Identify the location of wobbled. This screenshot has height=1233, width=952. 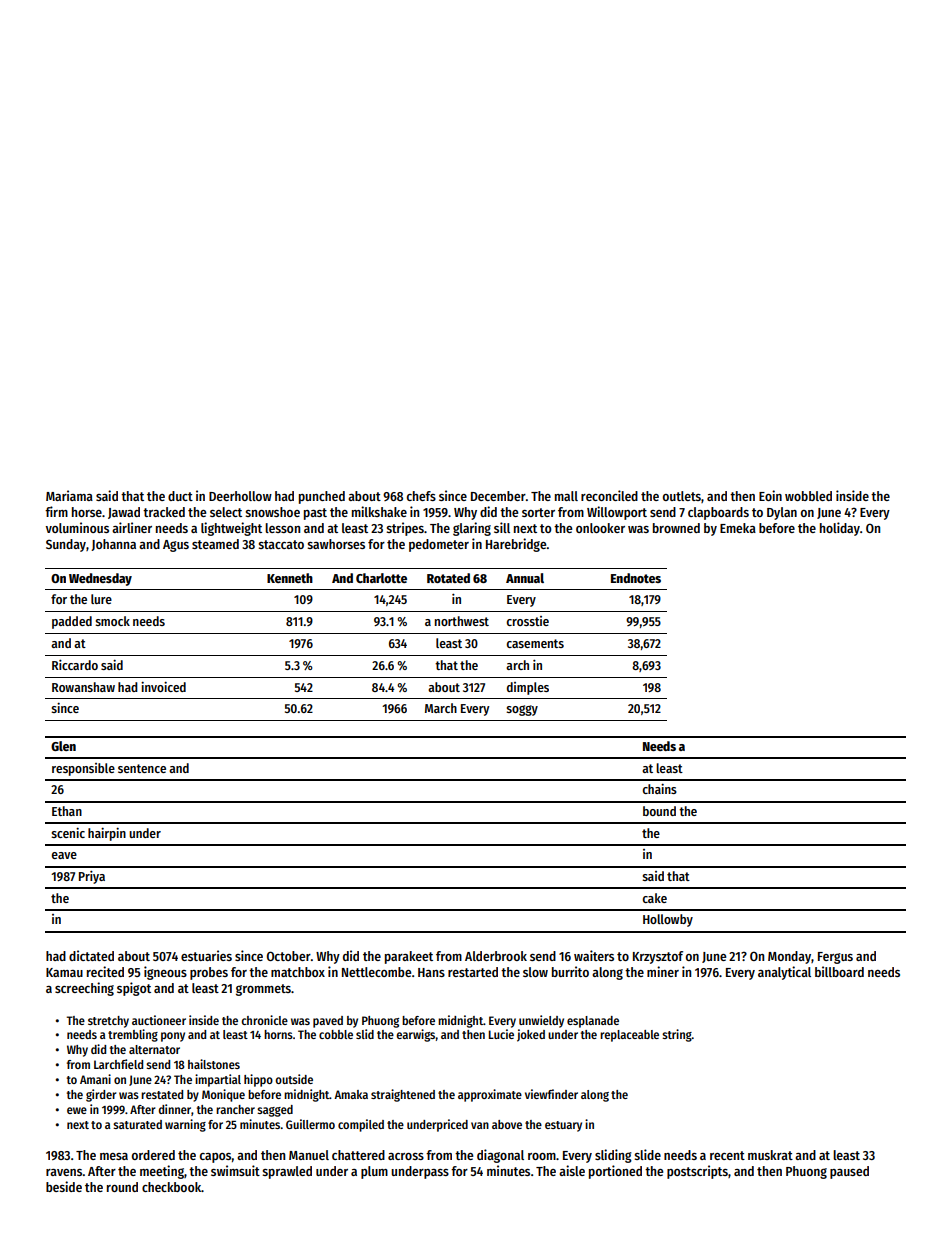
(808, 496).
